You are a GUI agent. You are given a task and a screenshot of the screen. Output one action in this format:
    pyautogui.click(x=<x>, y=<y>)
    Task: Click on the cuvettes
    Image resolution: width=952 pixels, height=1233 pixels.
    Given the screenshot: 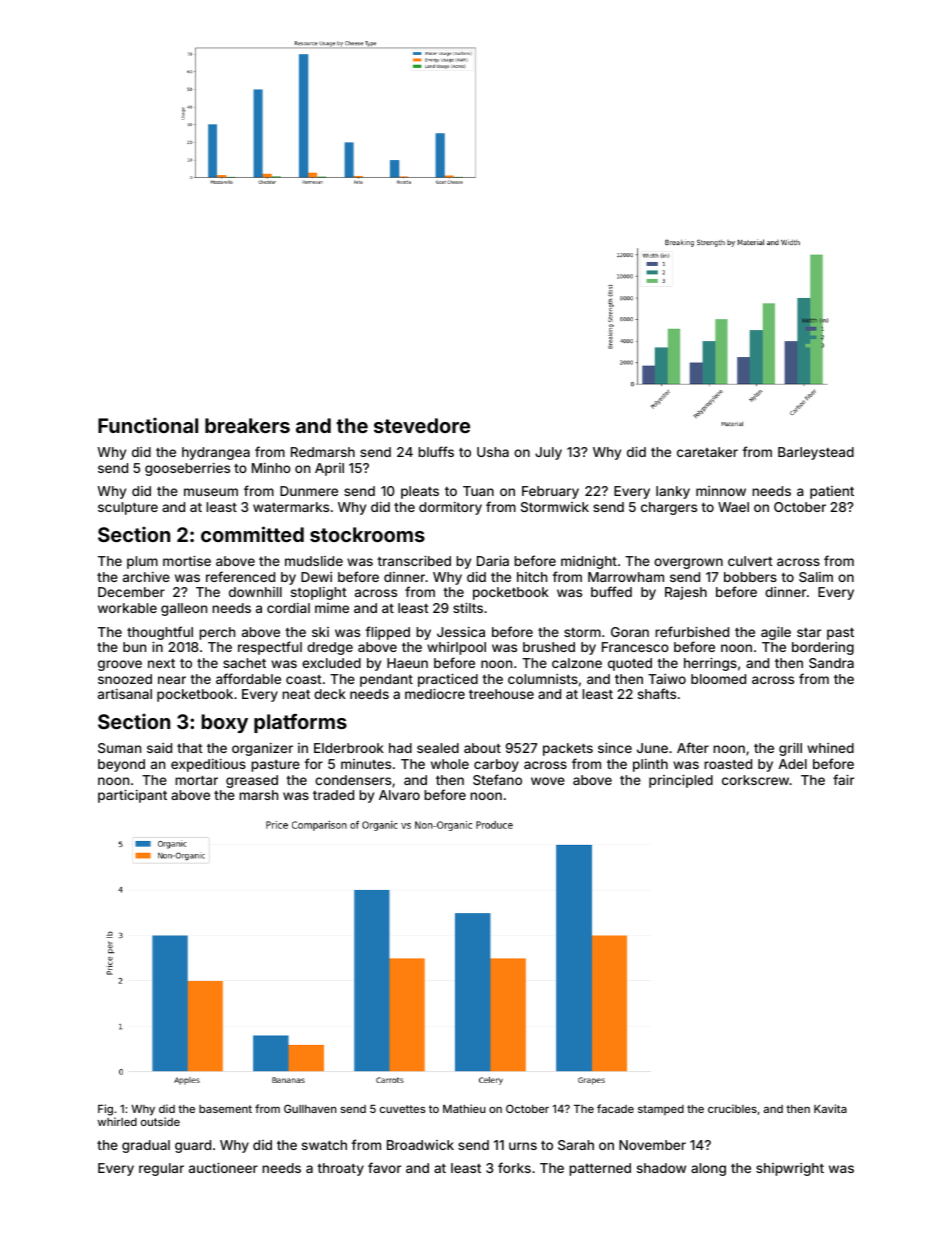 What is the action you would take?
    pyautogui.click(x=403, y=1109)
